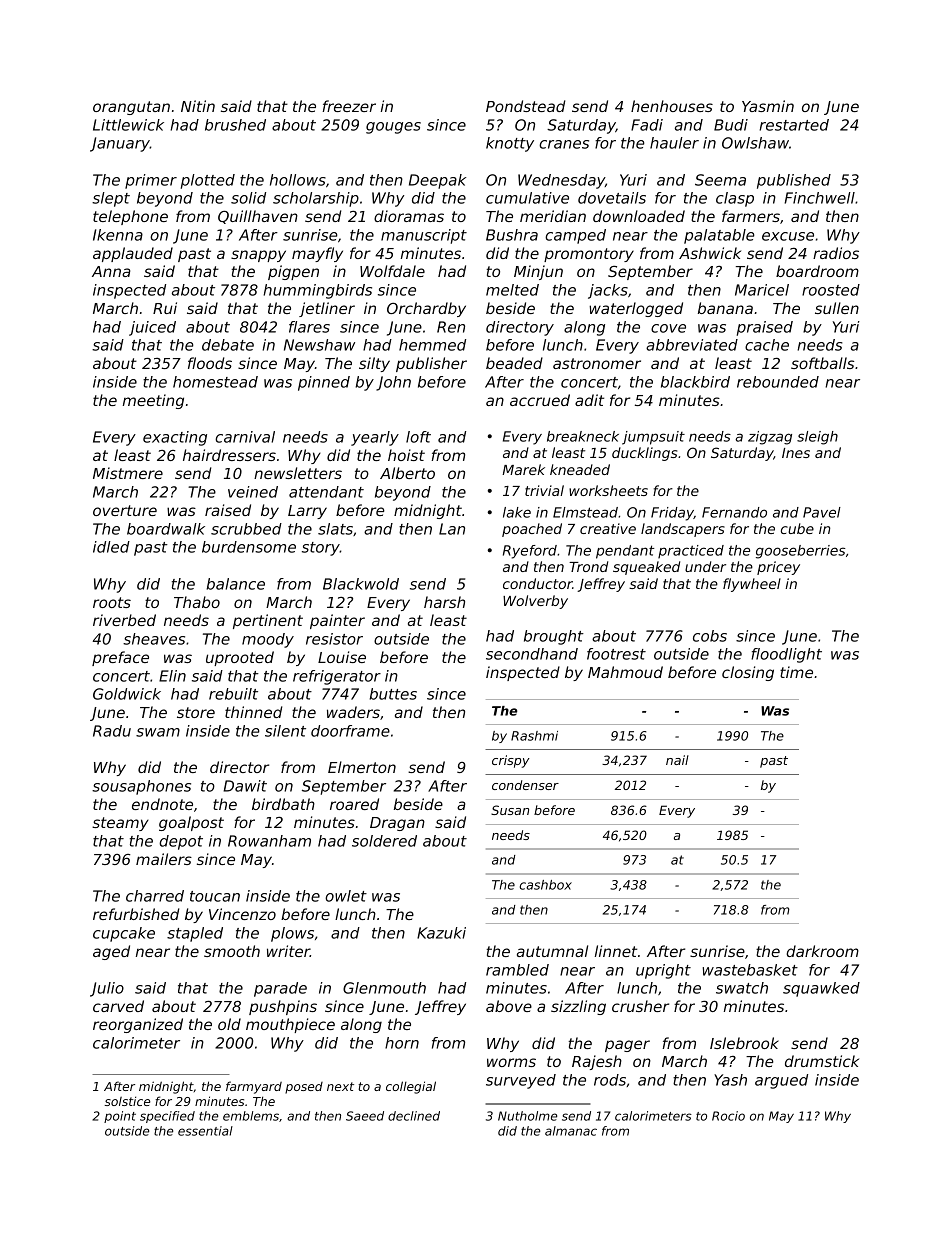 The width and height of the document is (952, 1233). Describe the element at coordinates (510, 144) in the document. I see `knotty` at that location.
